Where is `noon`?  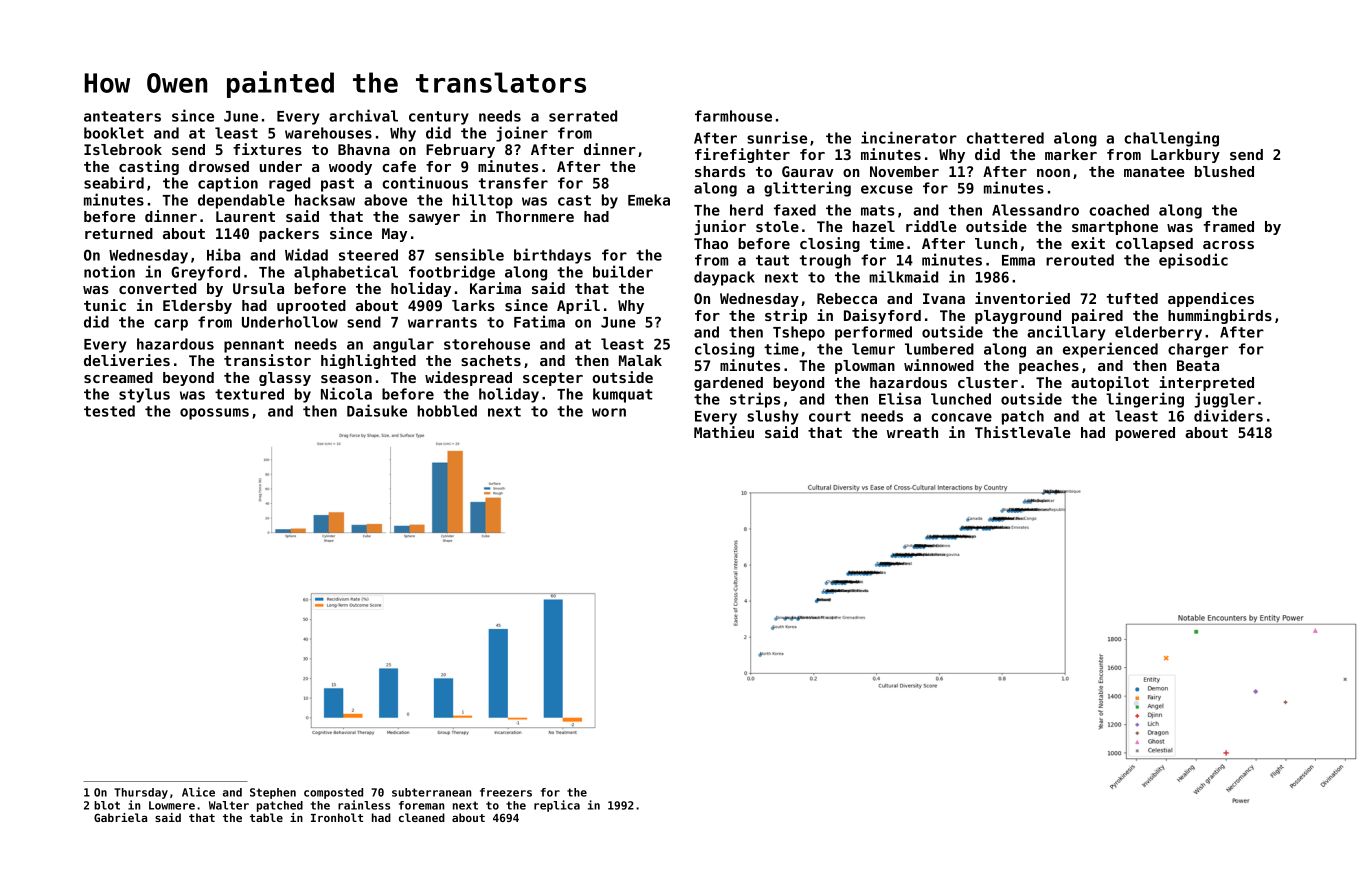 noon is located at coordinates (1053, 173).
